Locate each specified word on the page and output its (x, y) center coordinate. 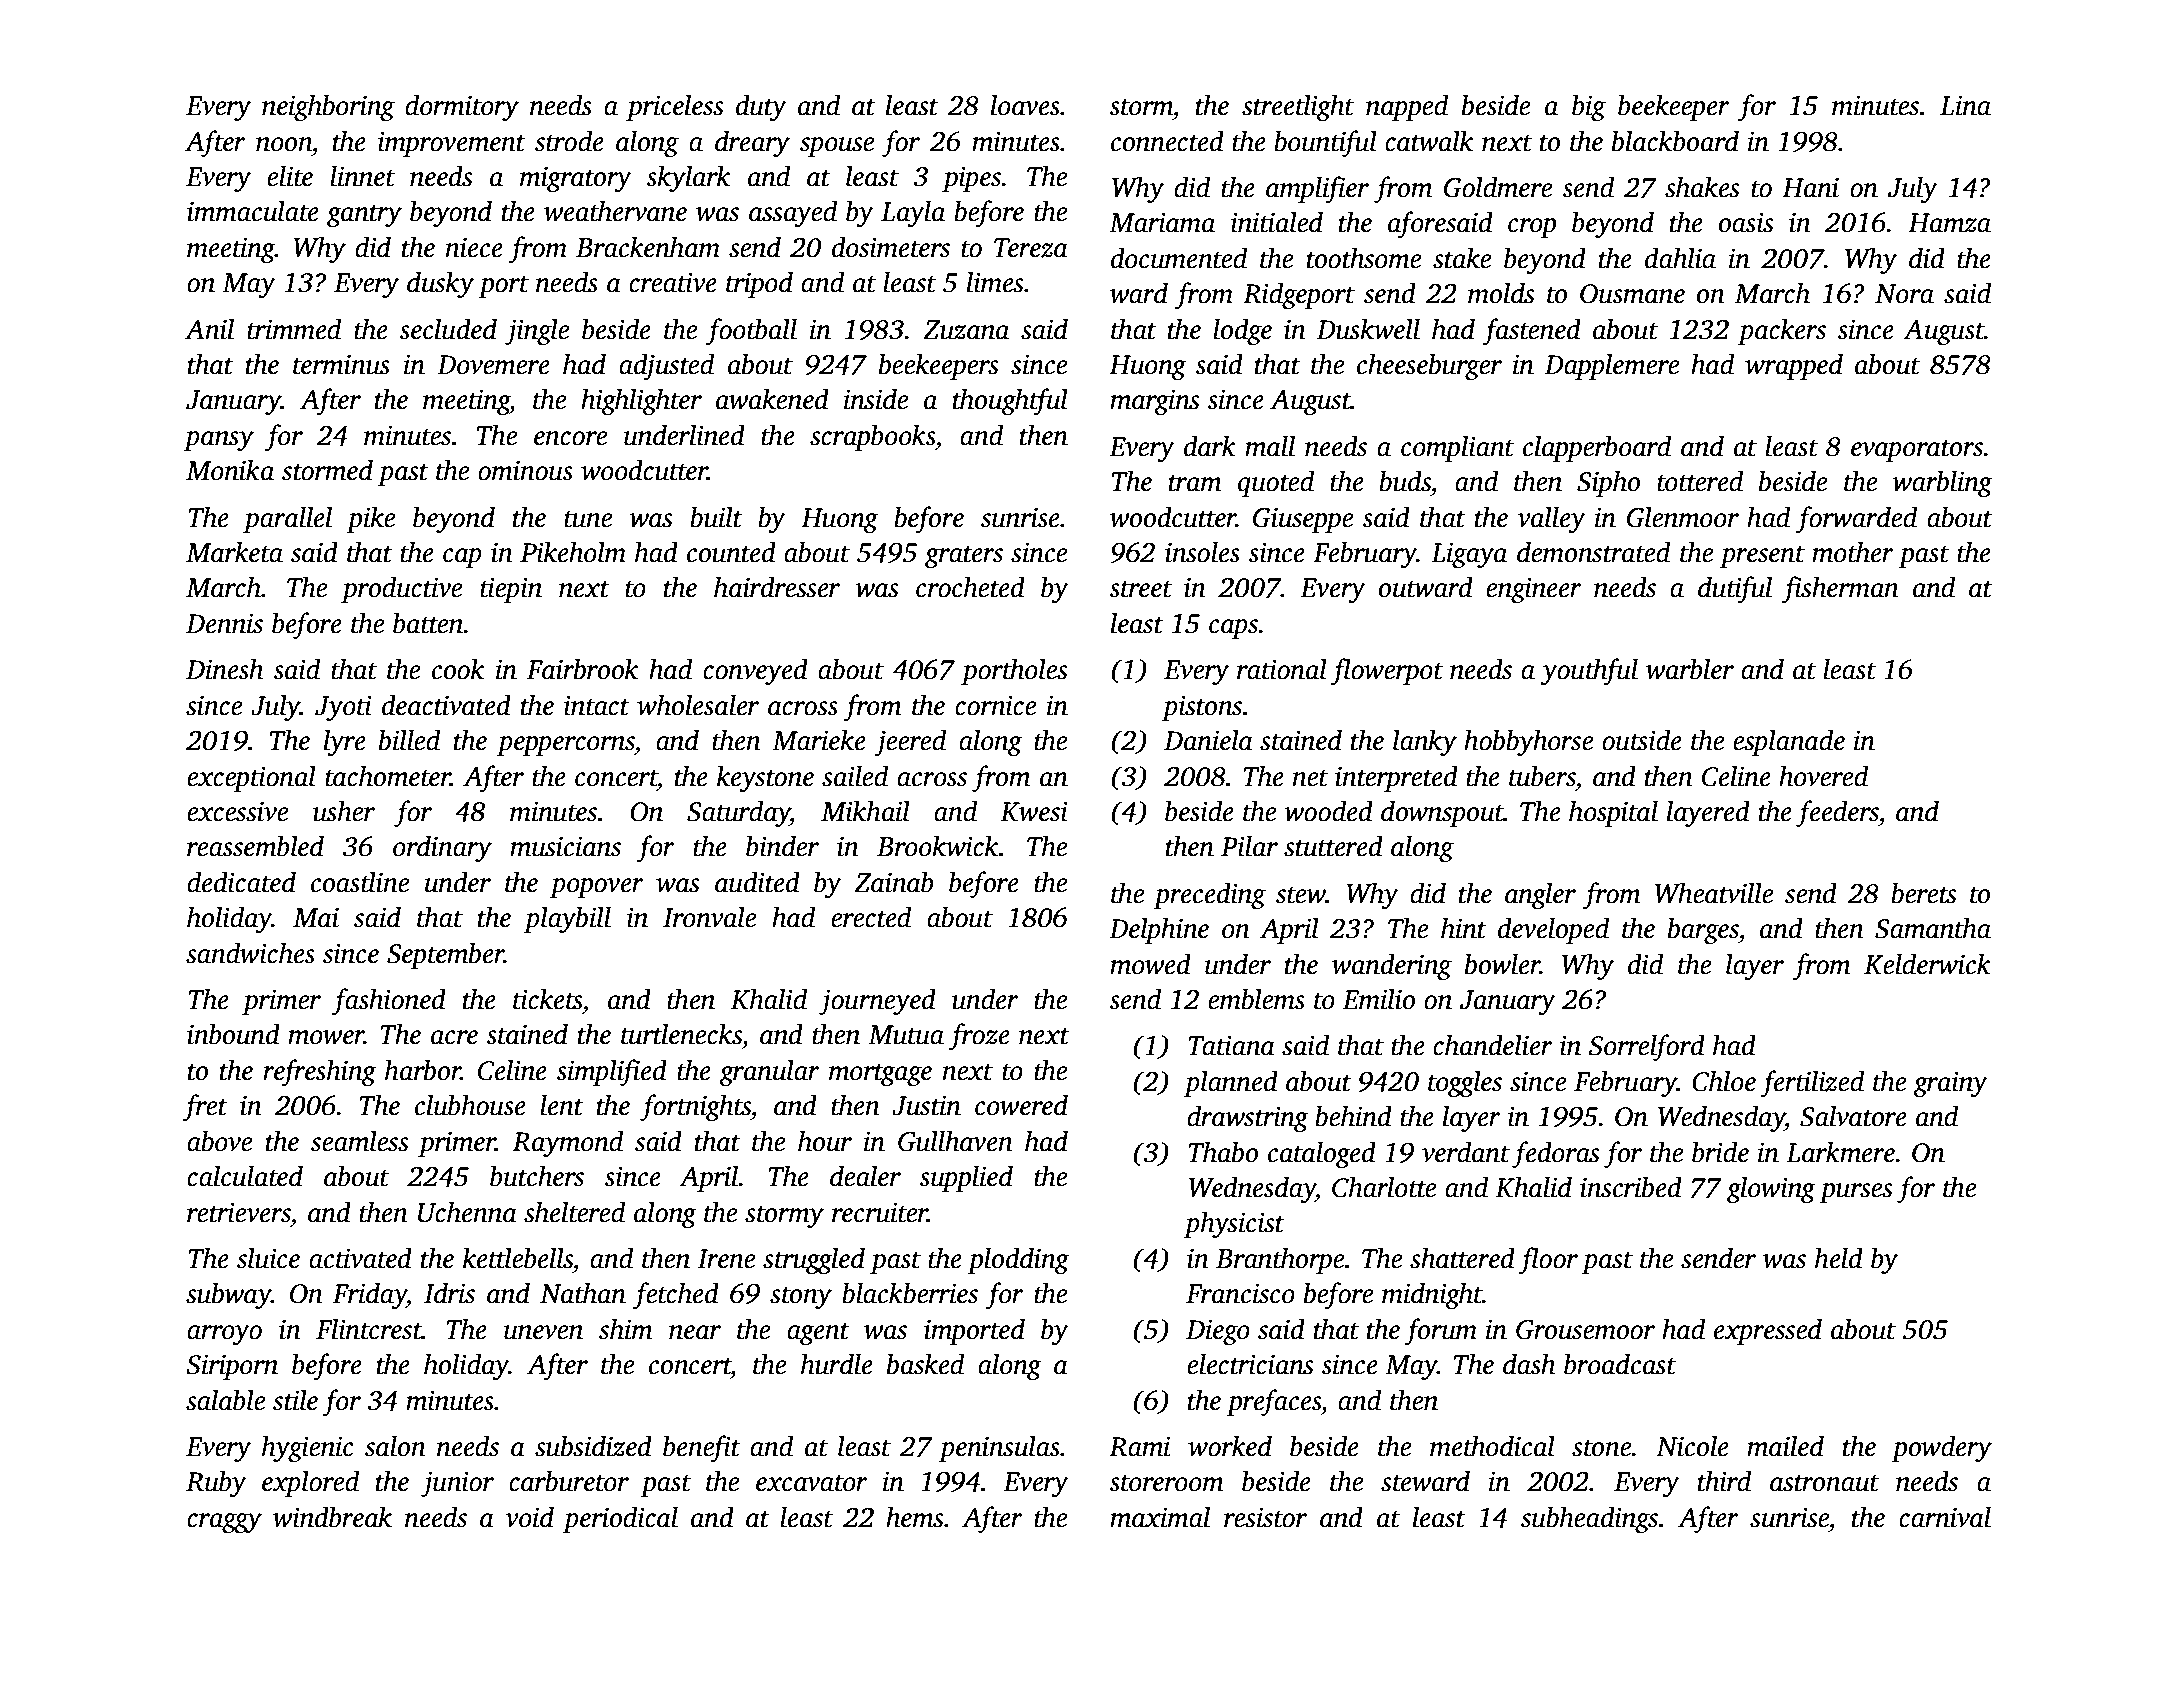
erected (871, 917)
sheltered (574, 1212)
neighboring (328, 107)
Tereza (1031, 248)
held (1839, 1258)
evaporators (1917, 451)
